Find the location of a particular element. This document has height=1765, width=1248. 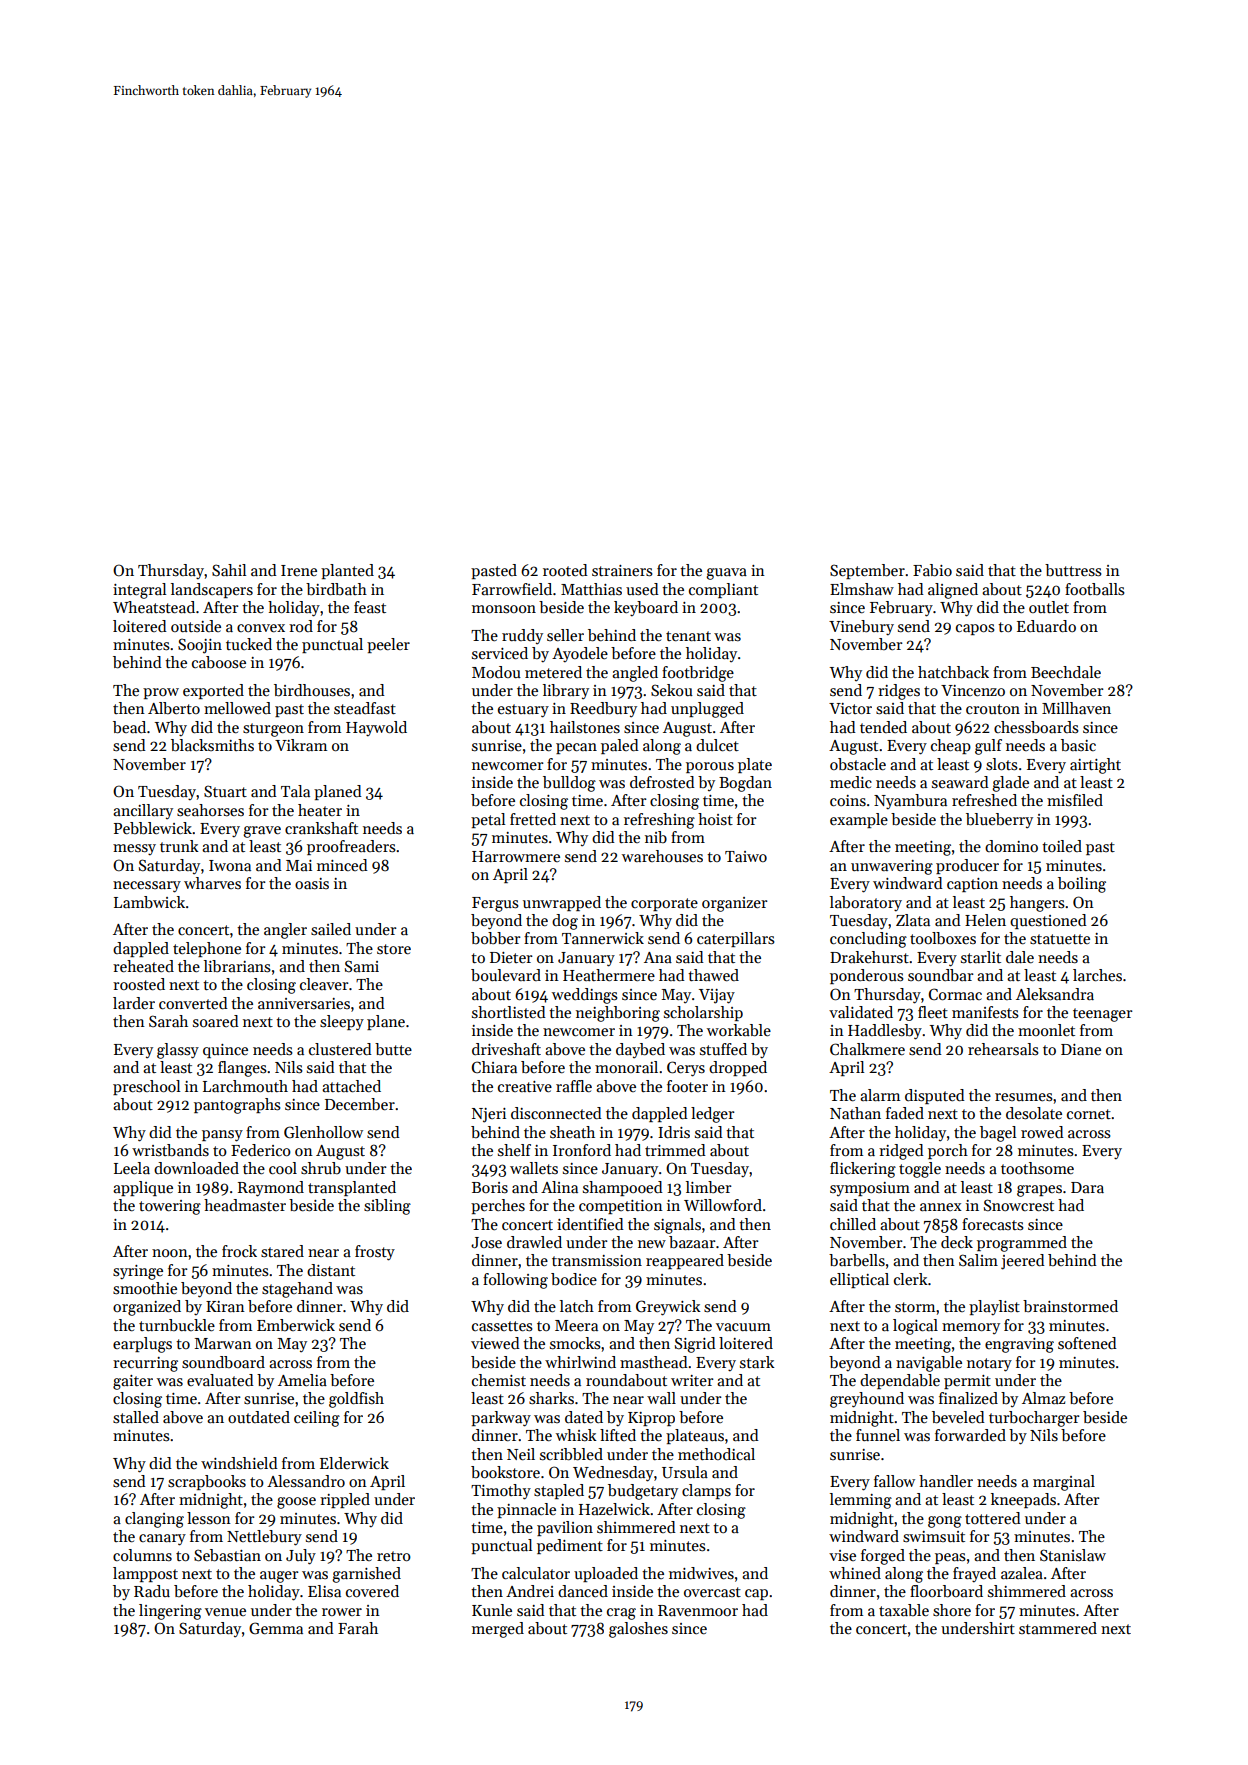

lingering is located at coordinates (170, 1612).
